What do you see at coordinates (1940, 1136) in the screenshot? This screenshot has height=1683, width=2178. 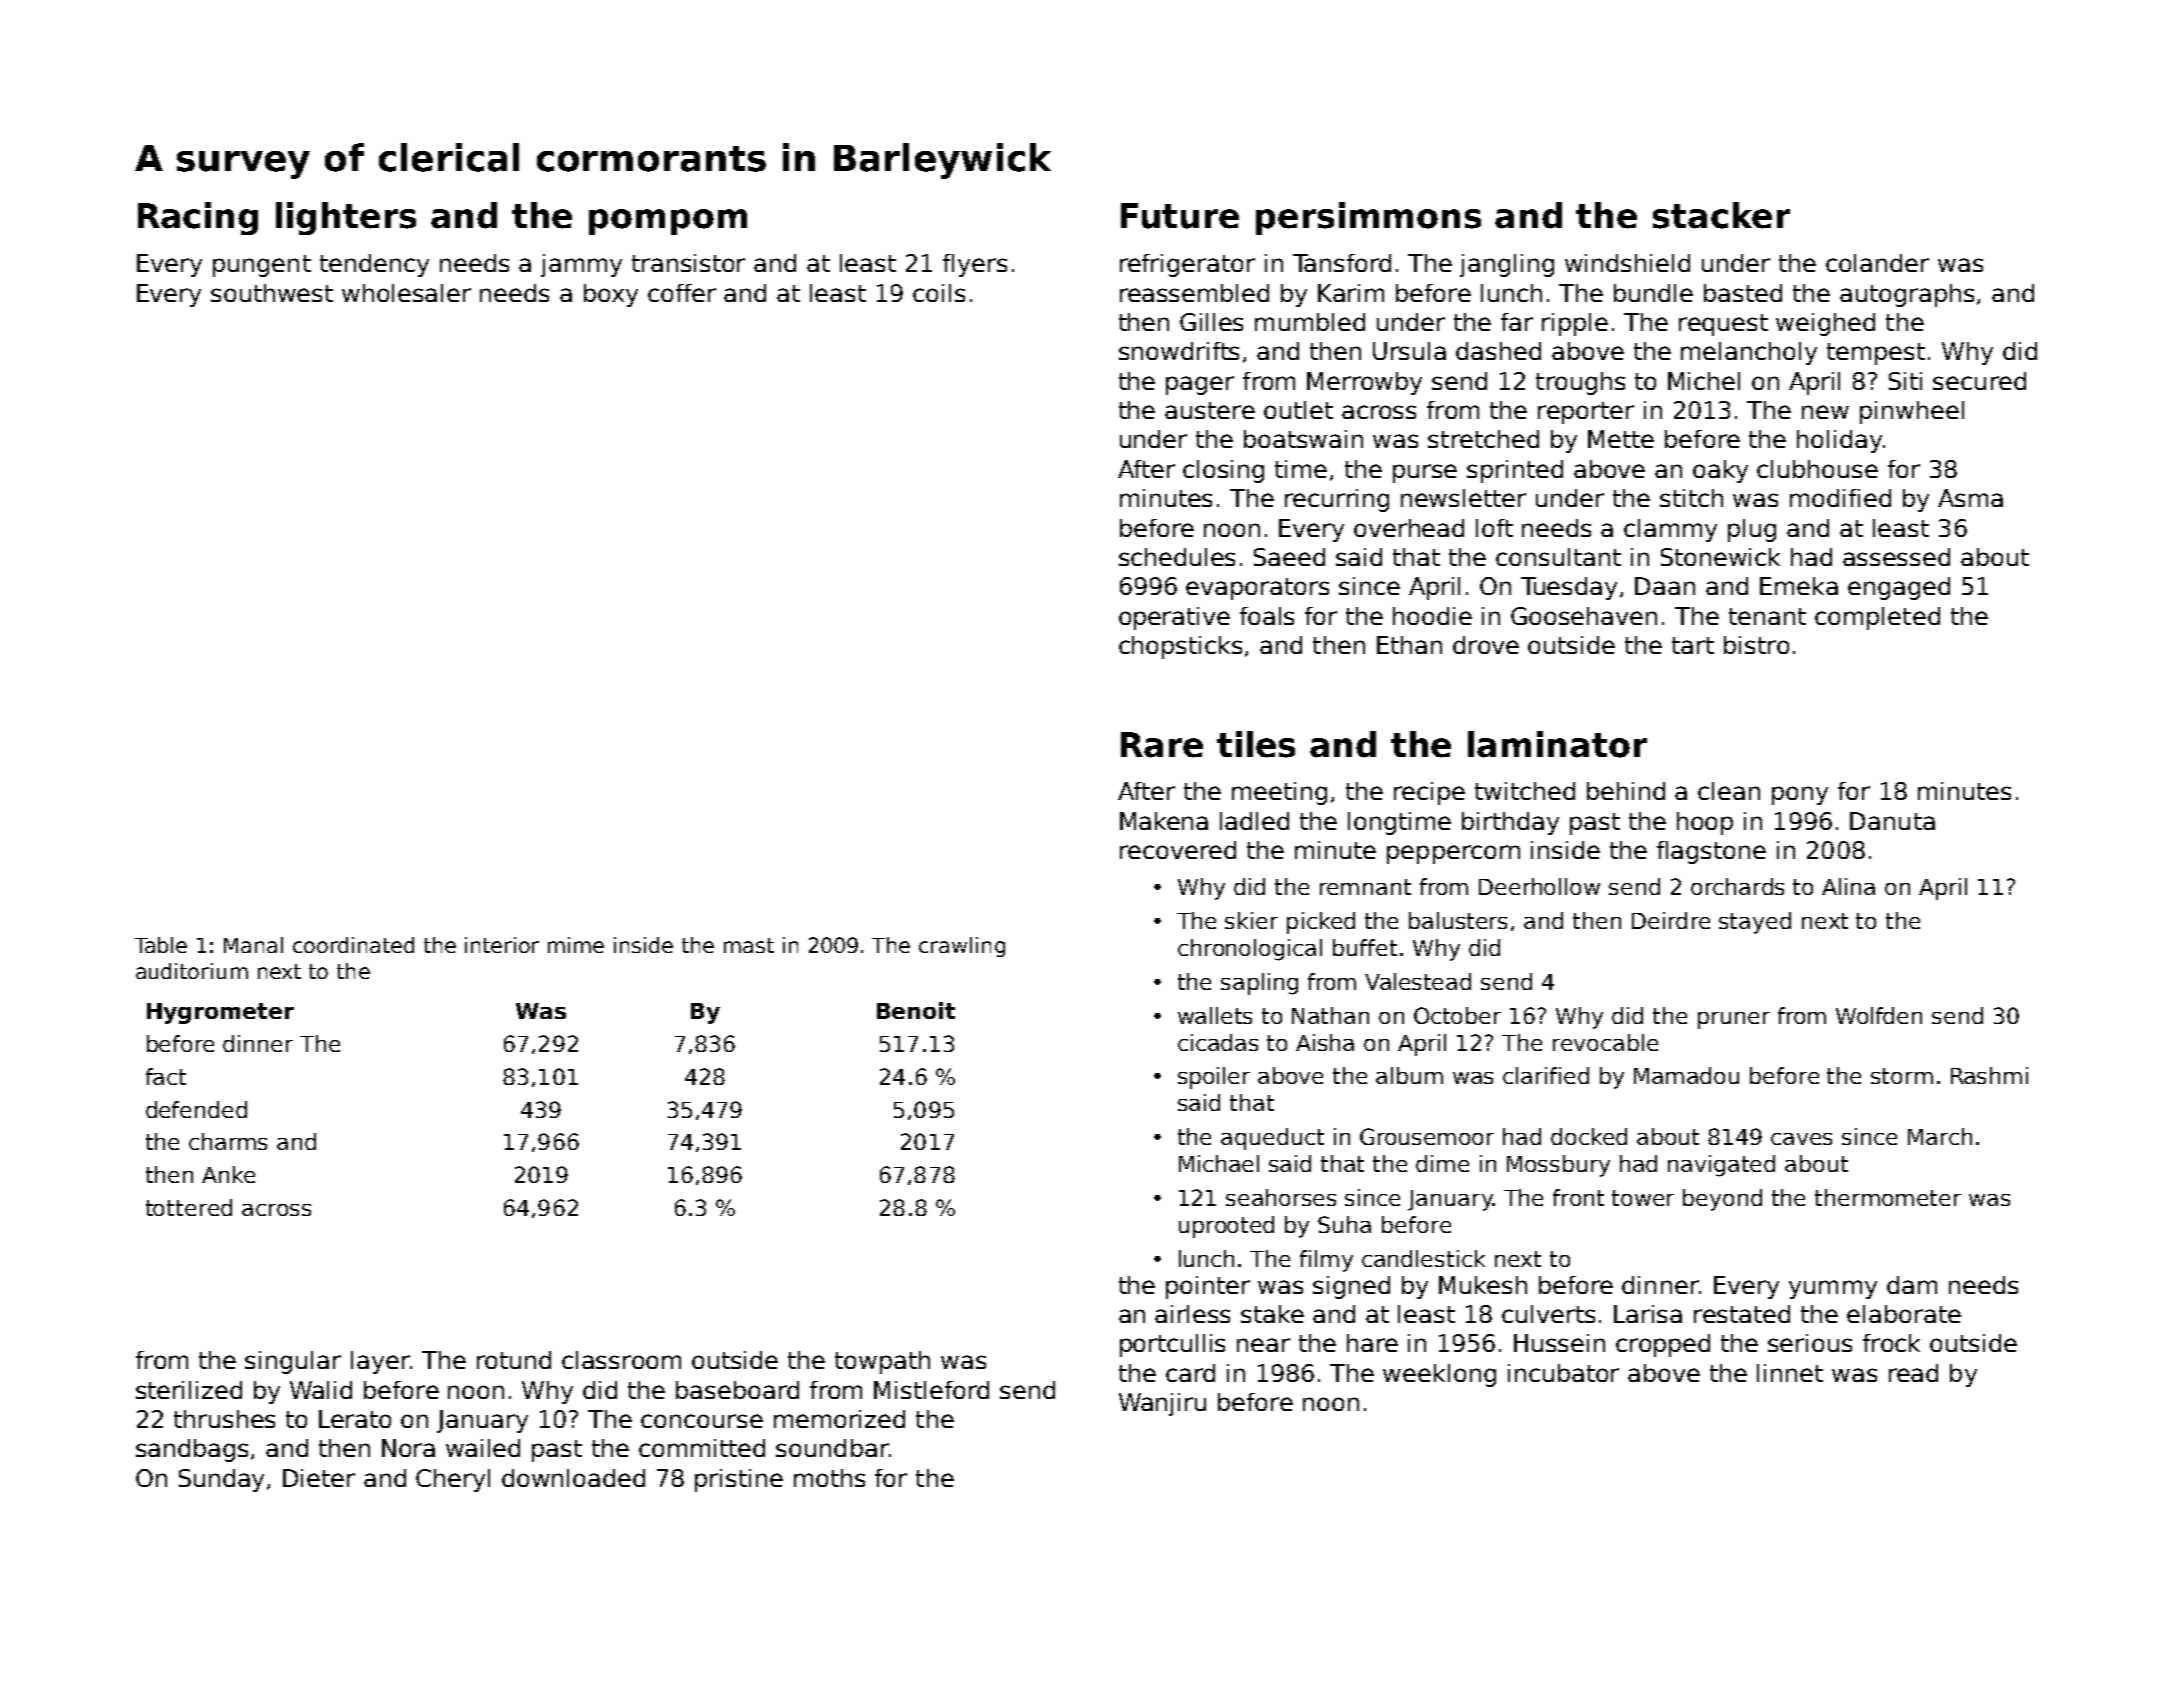 I see `March` at bounding box center [1940, 1136].
